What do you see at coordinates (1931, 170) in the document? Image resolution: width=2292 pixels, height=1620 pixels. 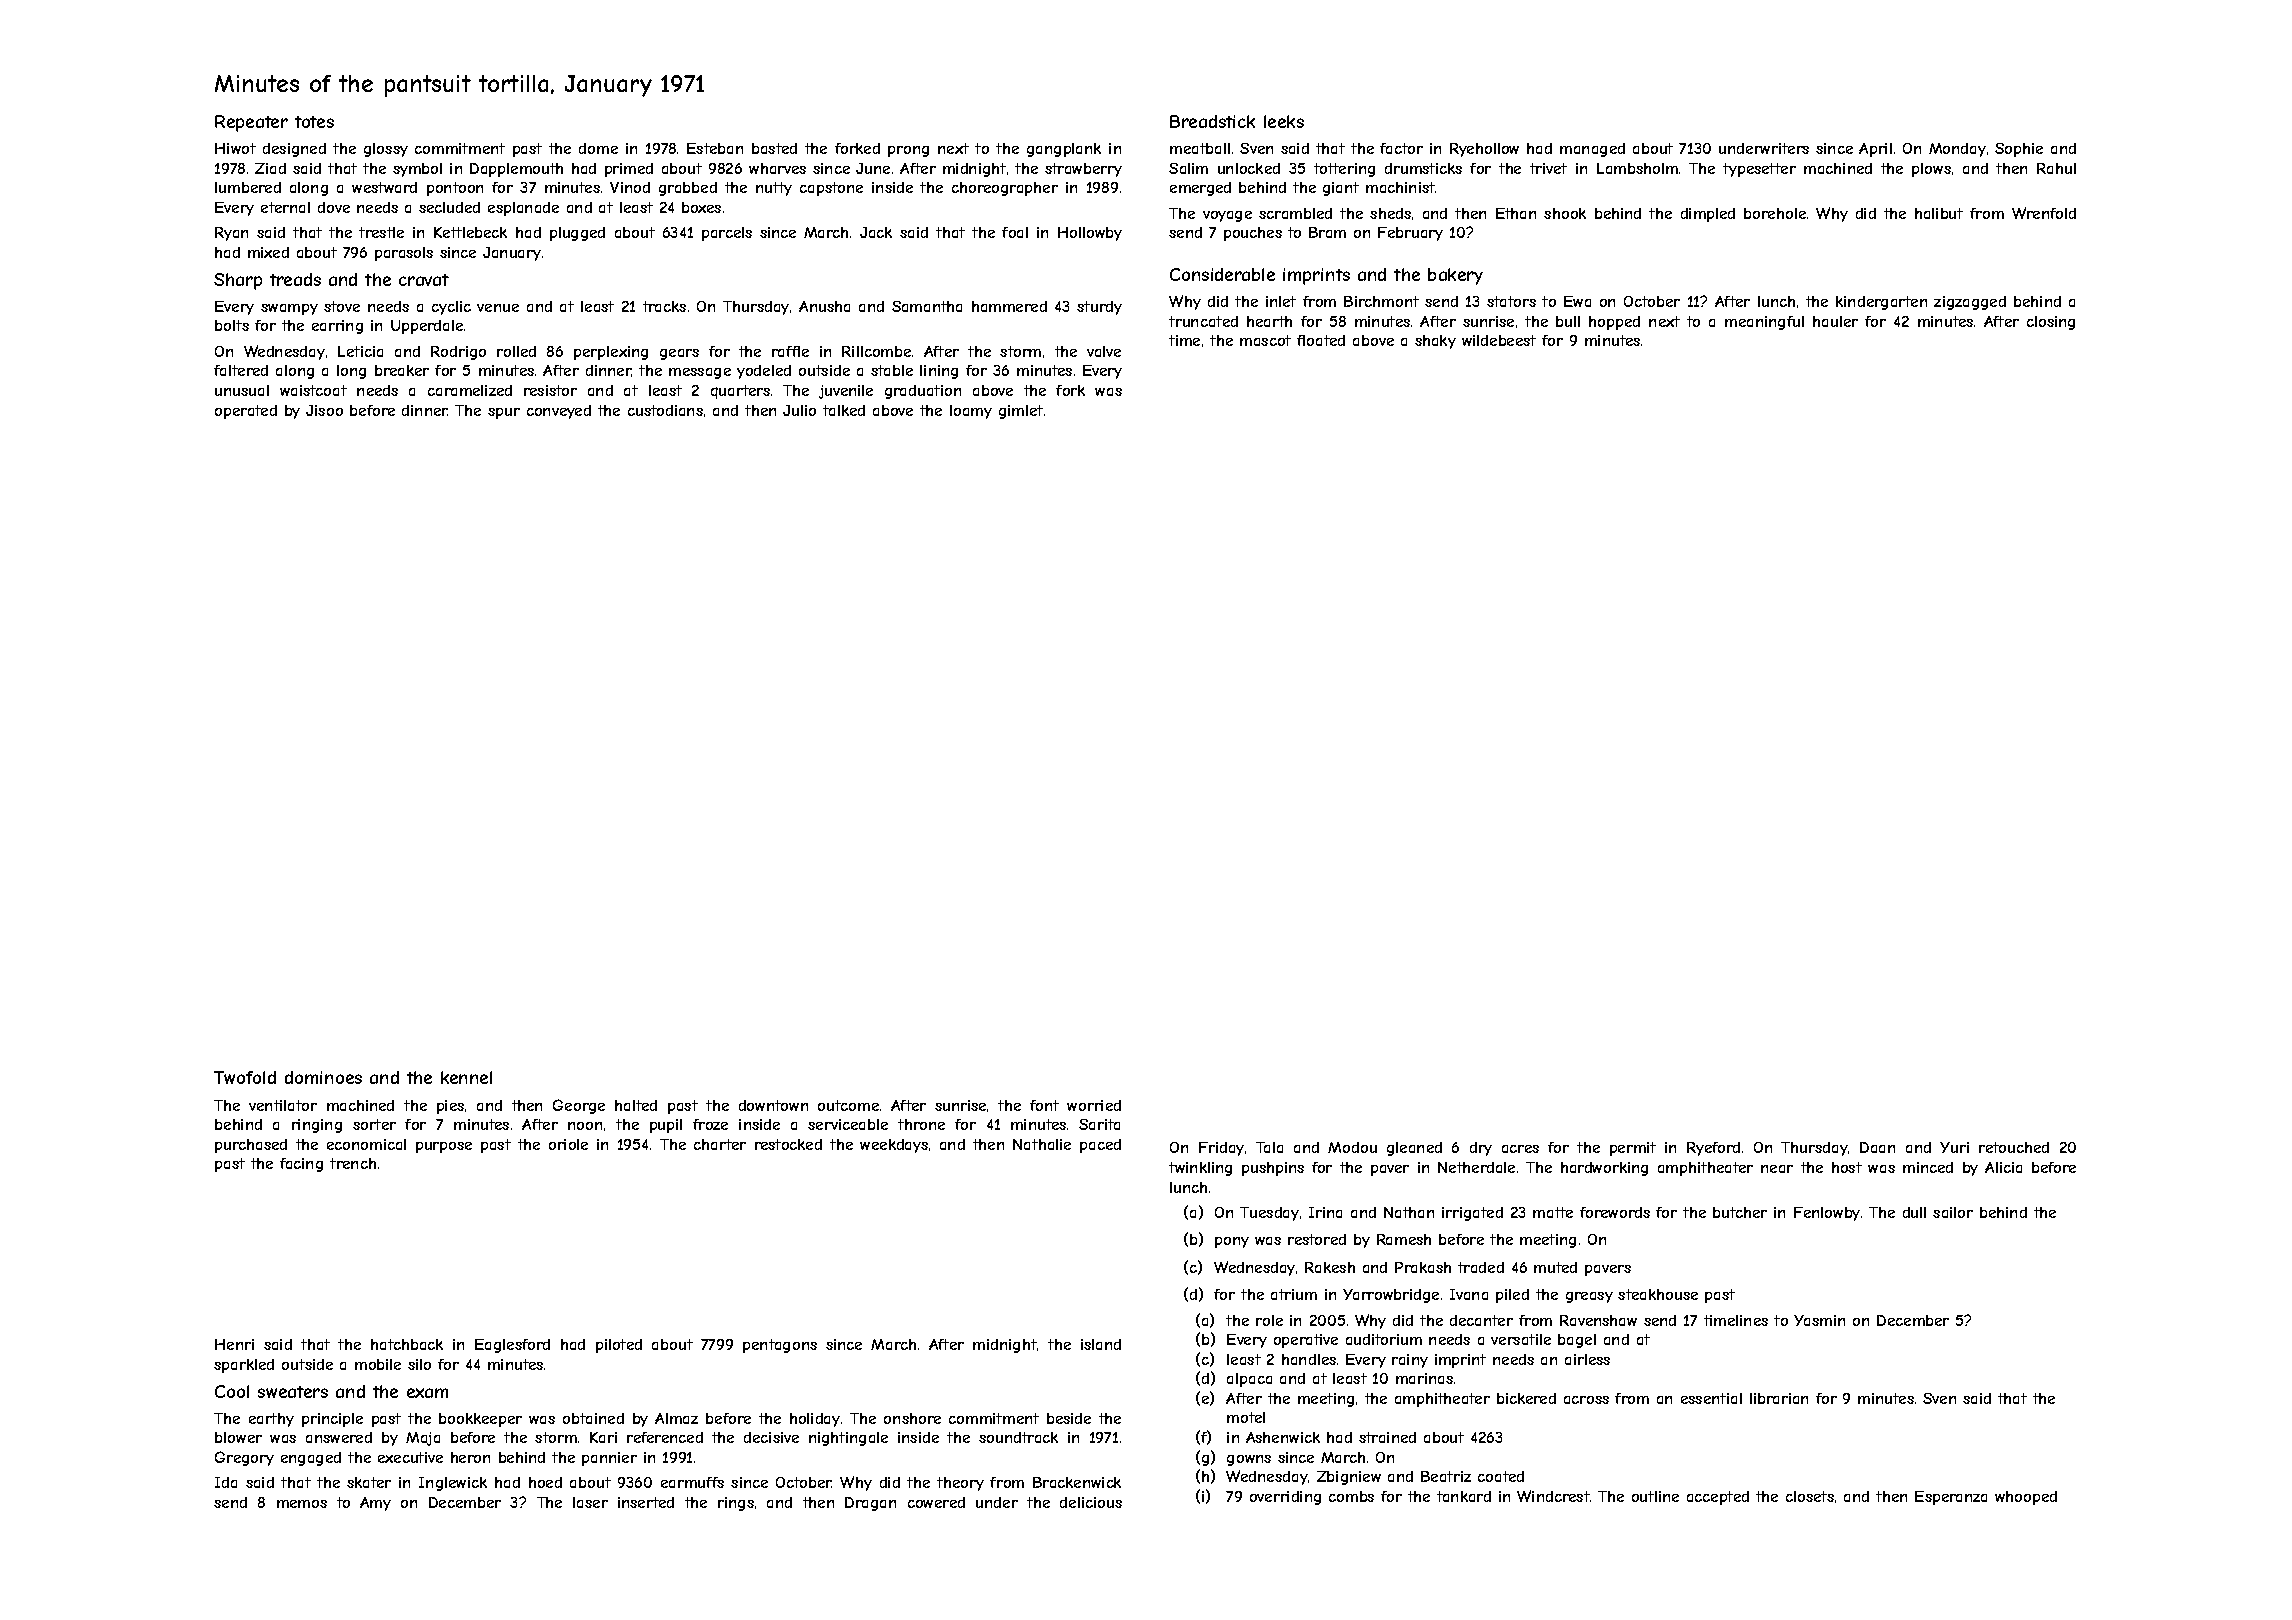 I see `plows` at bounding box center [1931, 170].
